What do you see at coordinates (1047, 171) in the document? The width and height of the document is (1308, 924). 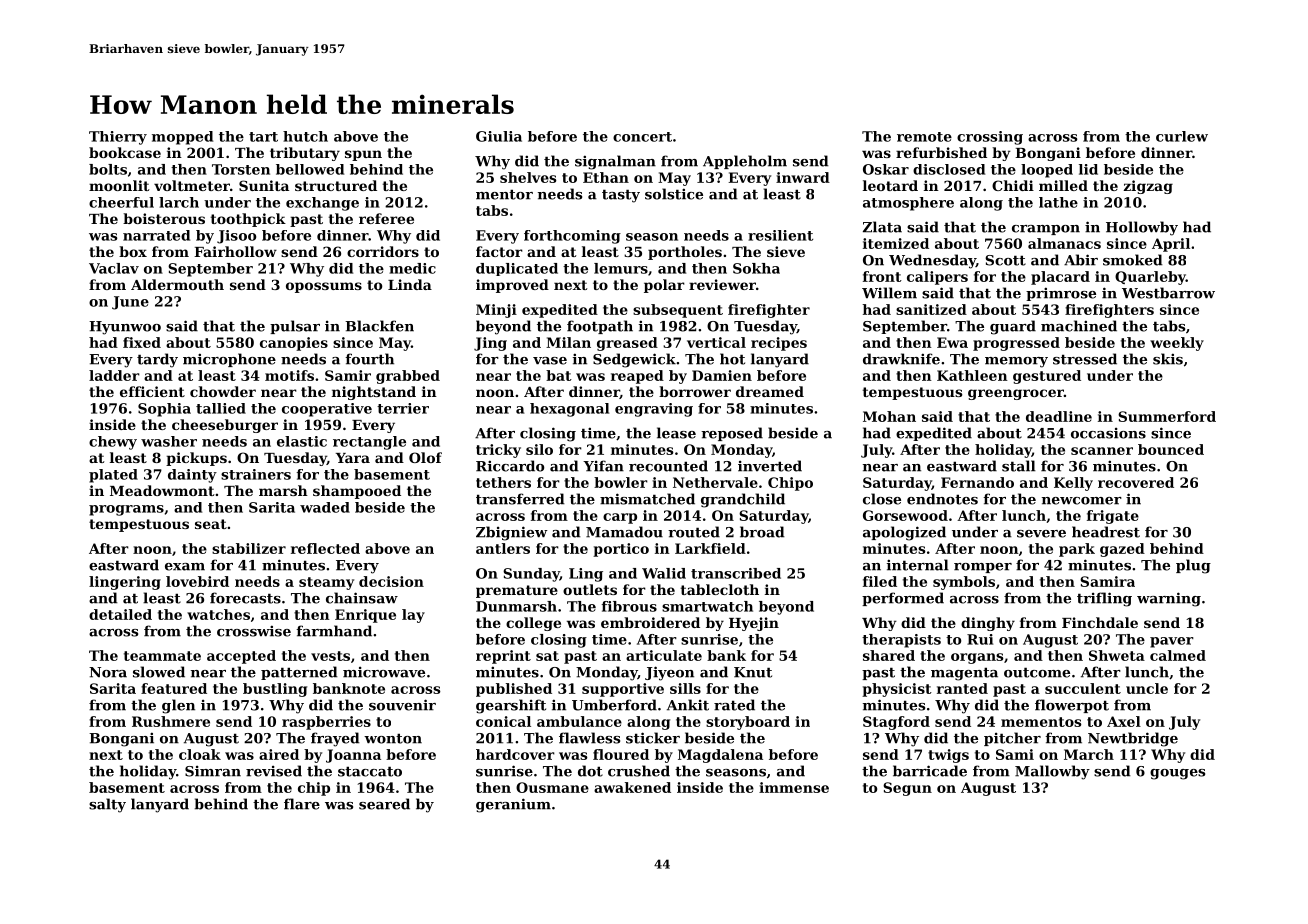 I see `looped` at bounding box center [1047, 171].
